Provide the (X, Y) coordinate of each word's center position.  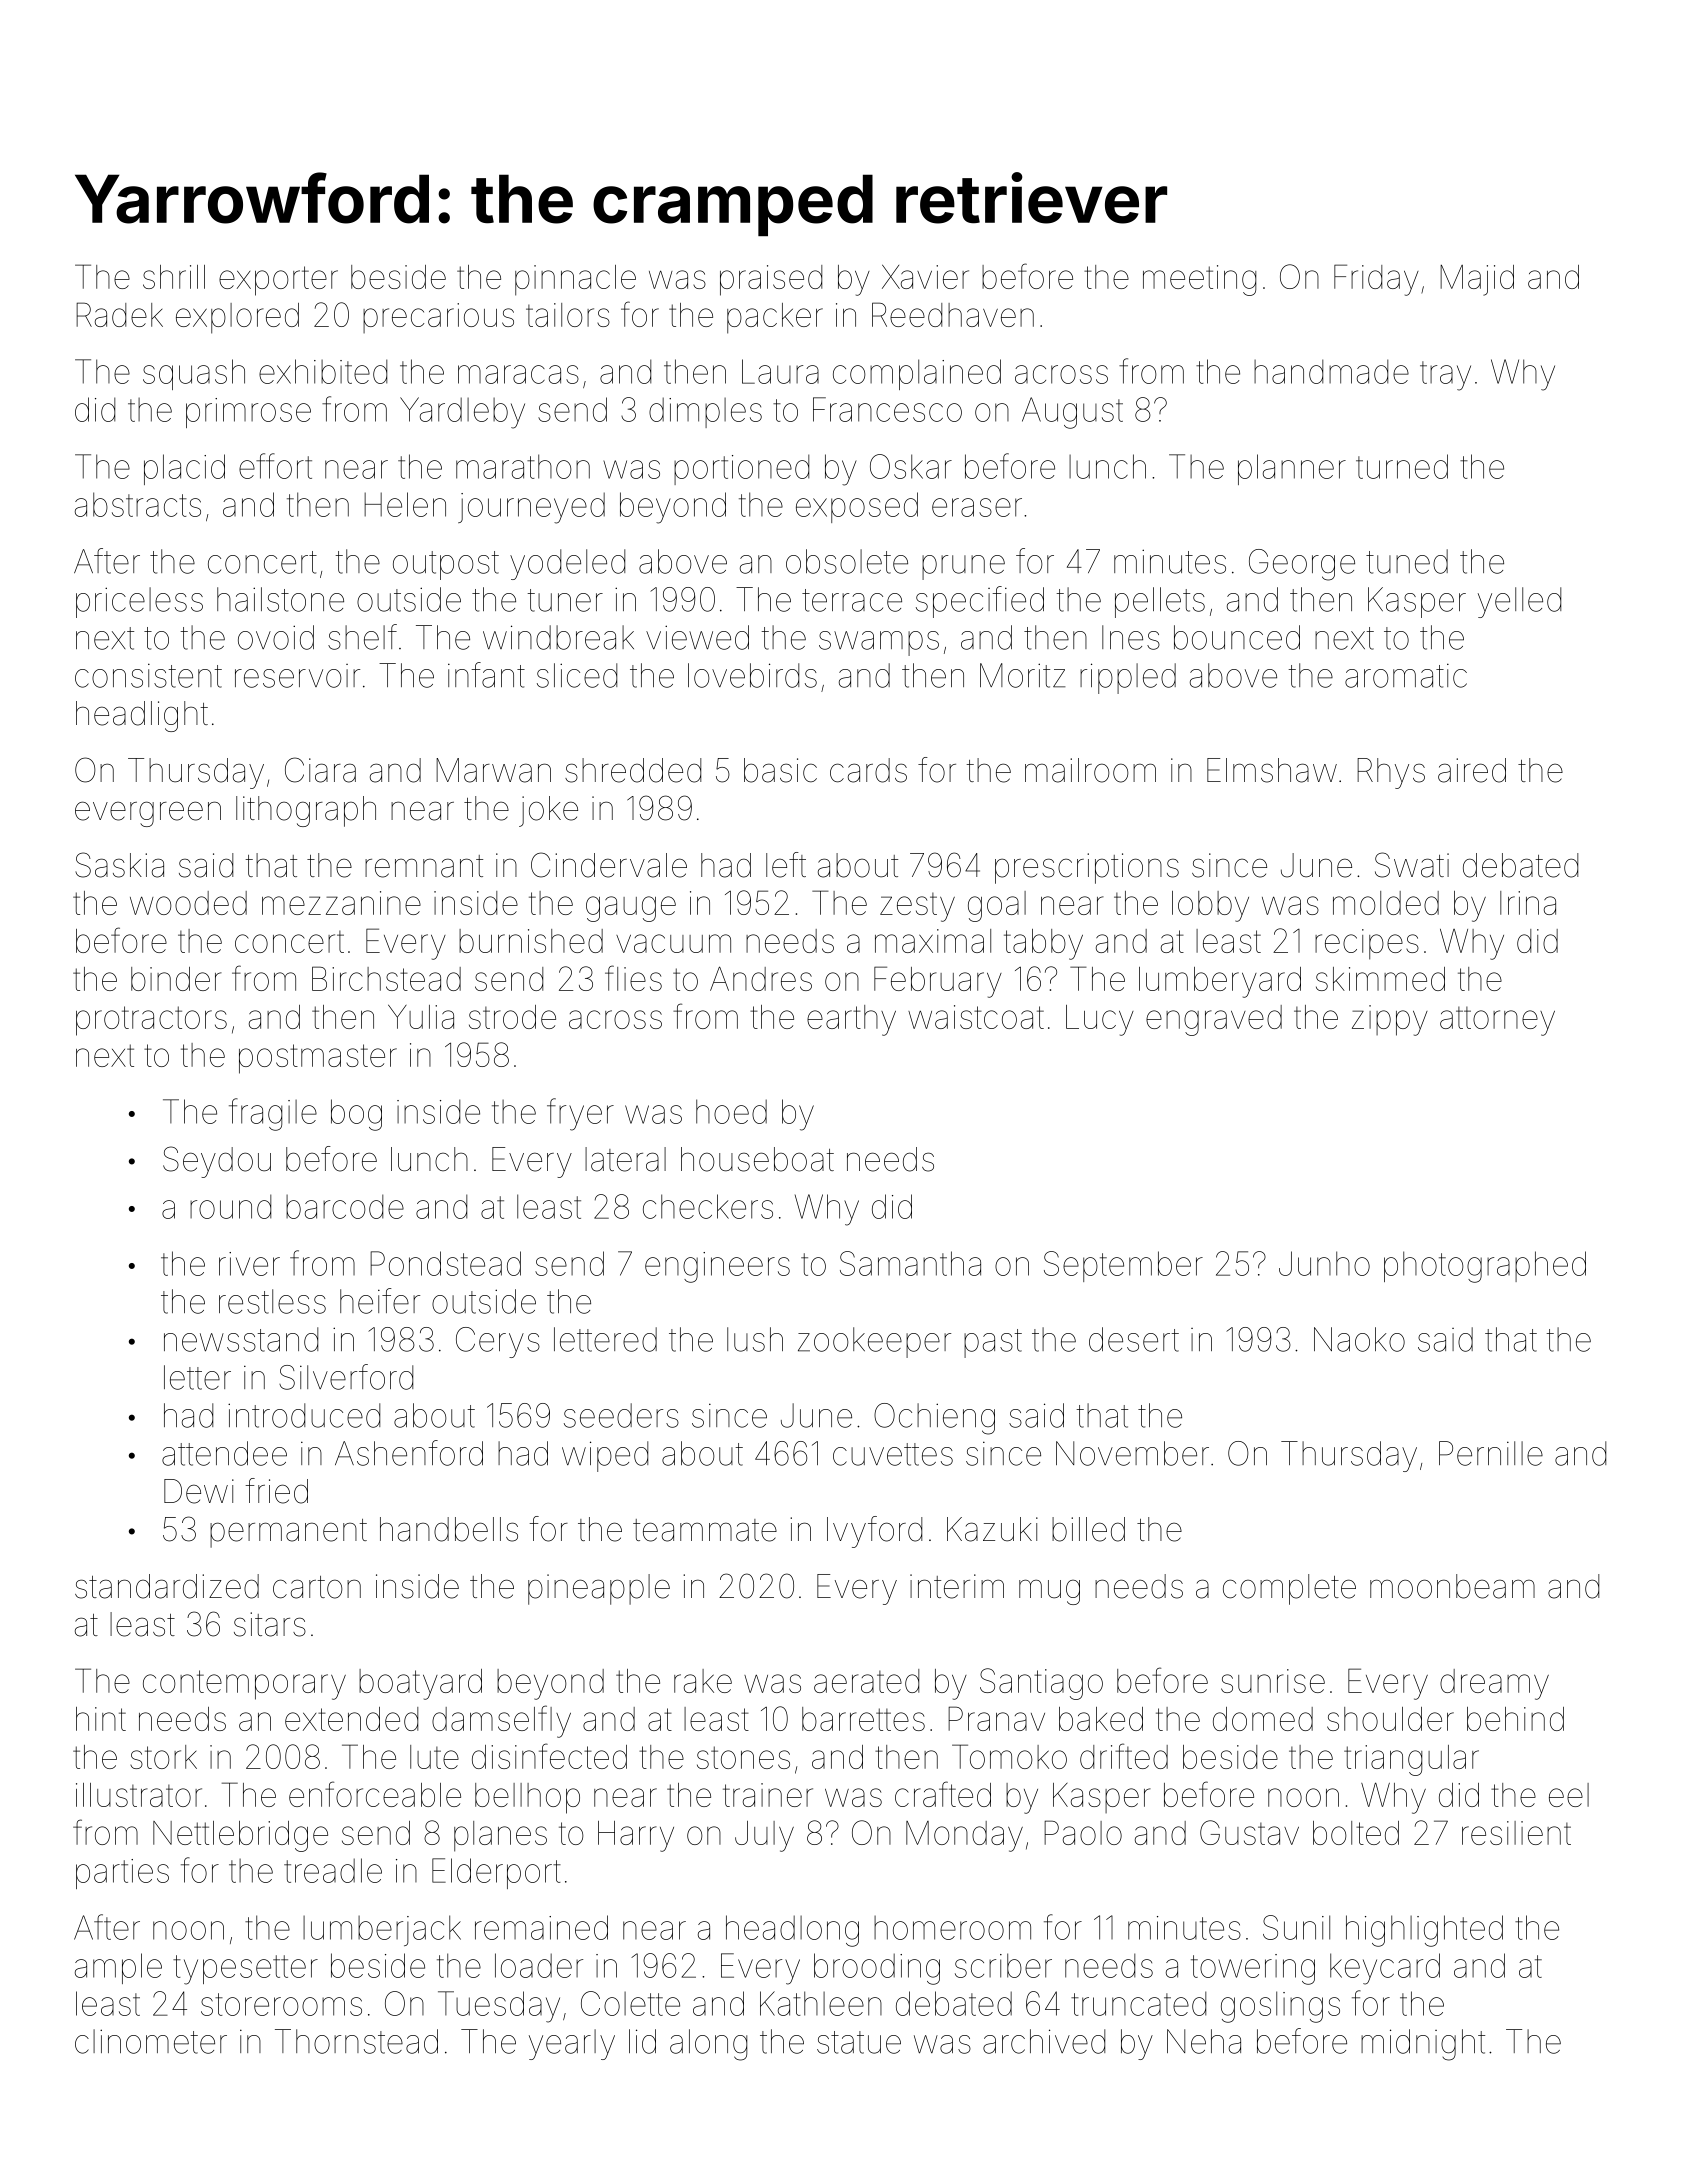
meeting (1199, 280)
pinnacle (575, 280)
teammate (705, 1530)
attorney (1497, 1021)
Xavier (925, 277)
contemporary (244, 1685)
